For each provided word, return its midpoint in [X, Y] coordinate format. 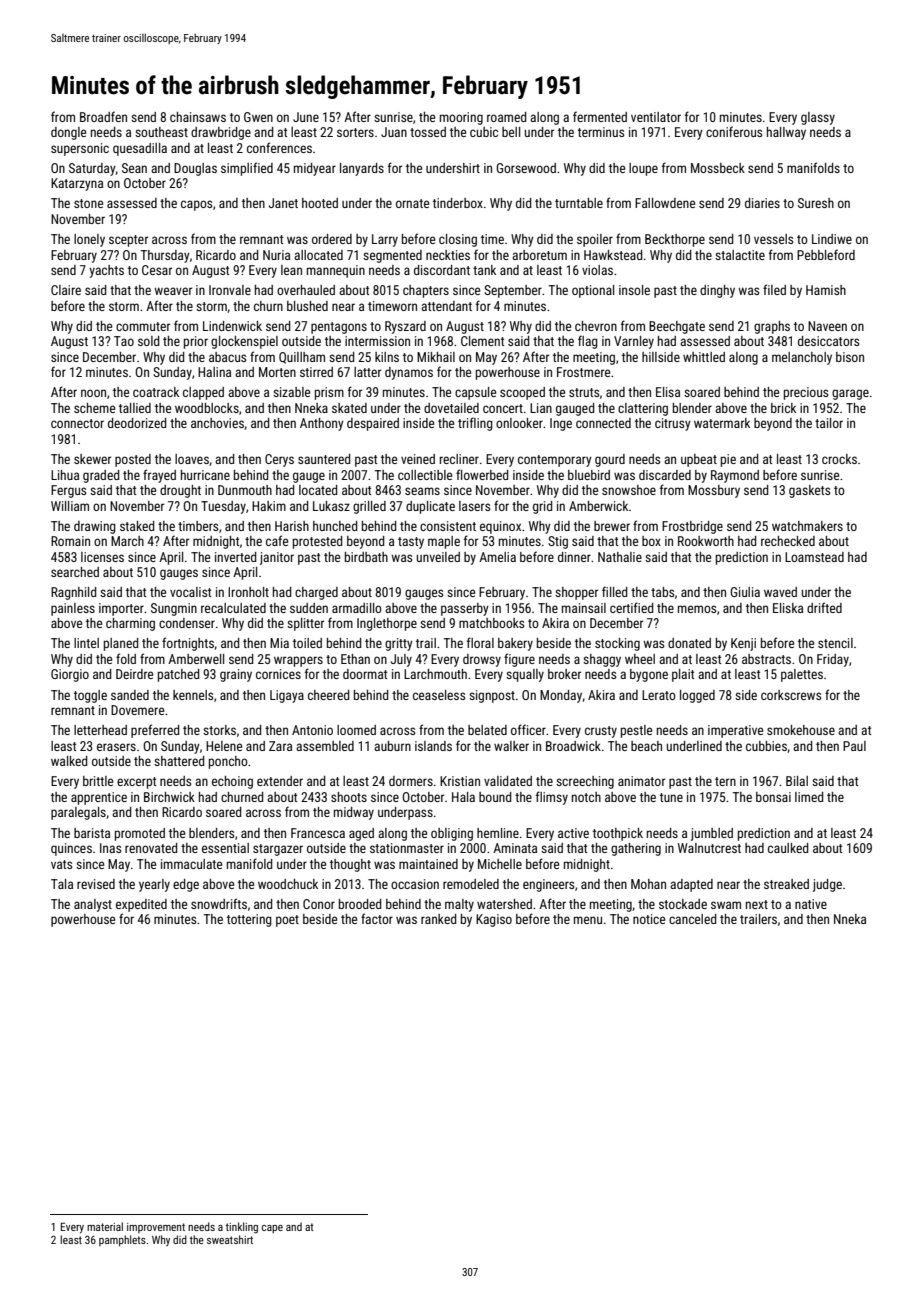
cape [272, 1229]
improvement [156, 1228]
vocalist [190, 592]
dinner [574, 557]
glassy [818, 118]
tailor [829, 423]
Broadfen [103, 116]
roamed [506, 117]
